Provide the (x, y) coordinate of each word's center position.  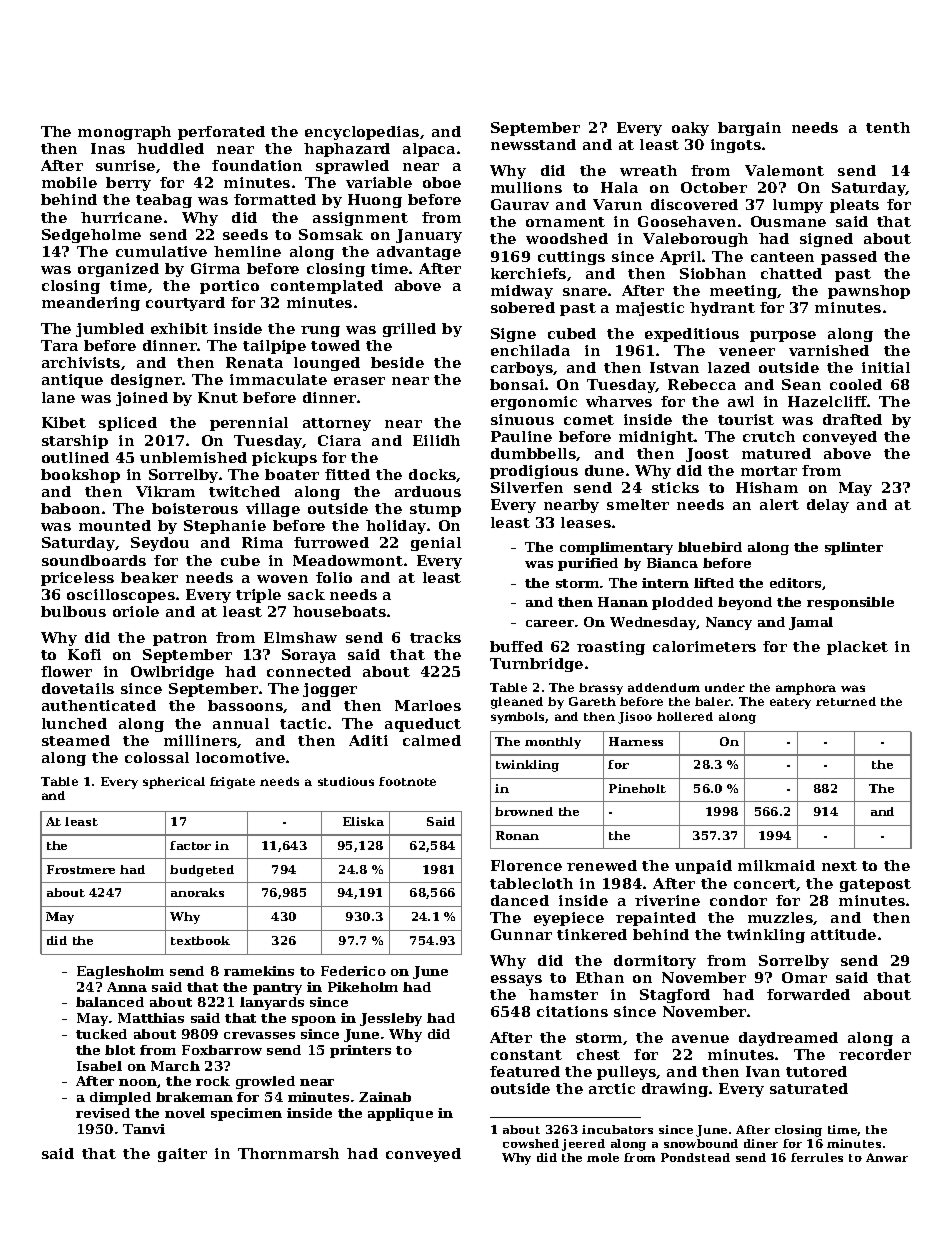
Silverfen (527, 487)
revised (103, 1113)
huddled (170, 148)
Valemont (784, 170)
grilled (409, 330)
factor (190, 845)
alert (779, 504)
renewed (602, 865)
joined (142, 399)
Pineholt (637, 788)
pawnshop (869, 292)
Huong (375, 201)
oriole (136, 611)
